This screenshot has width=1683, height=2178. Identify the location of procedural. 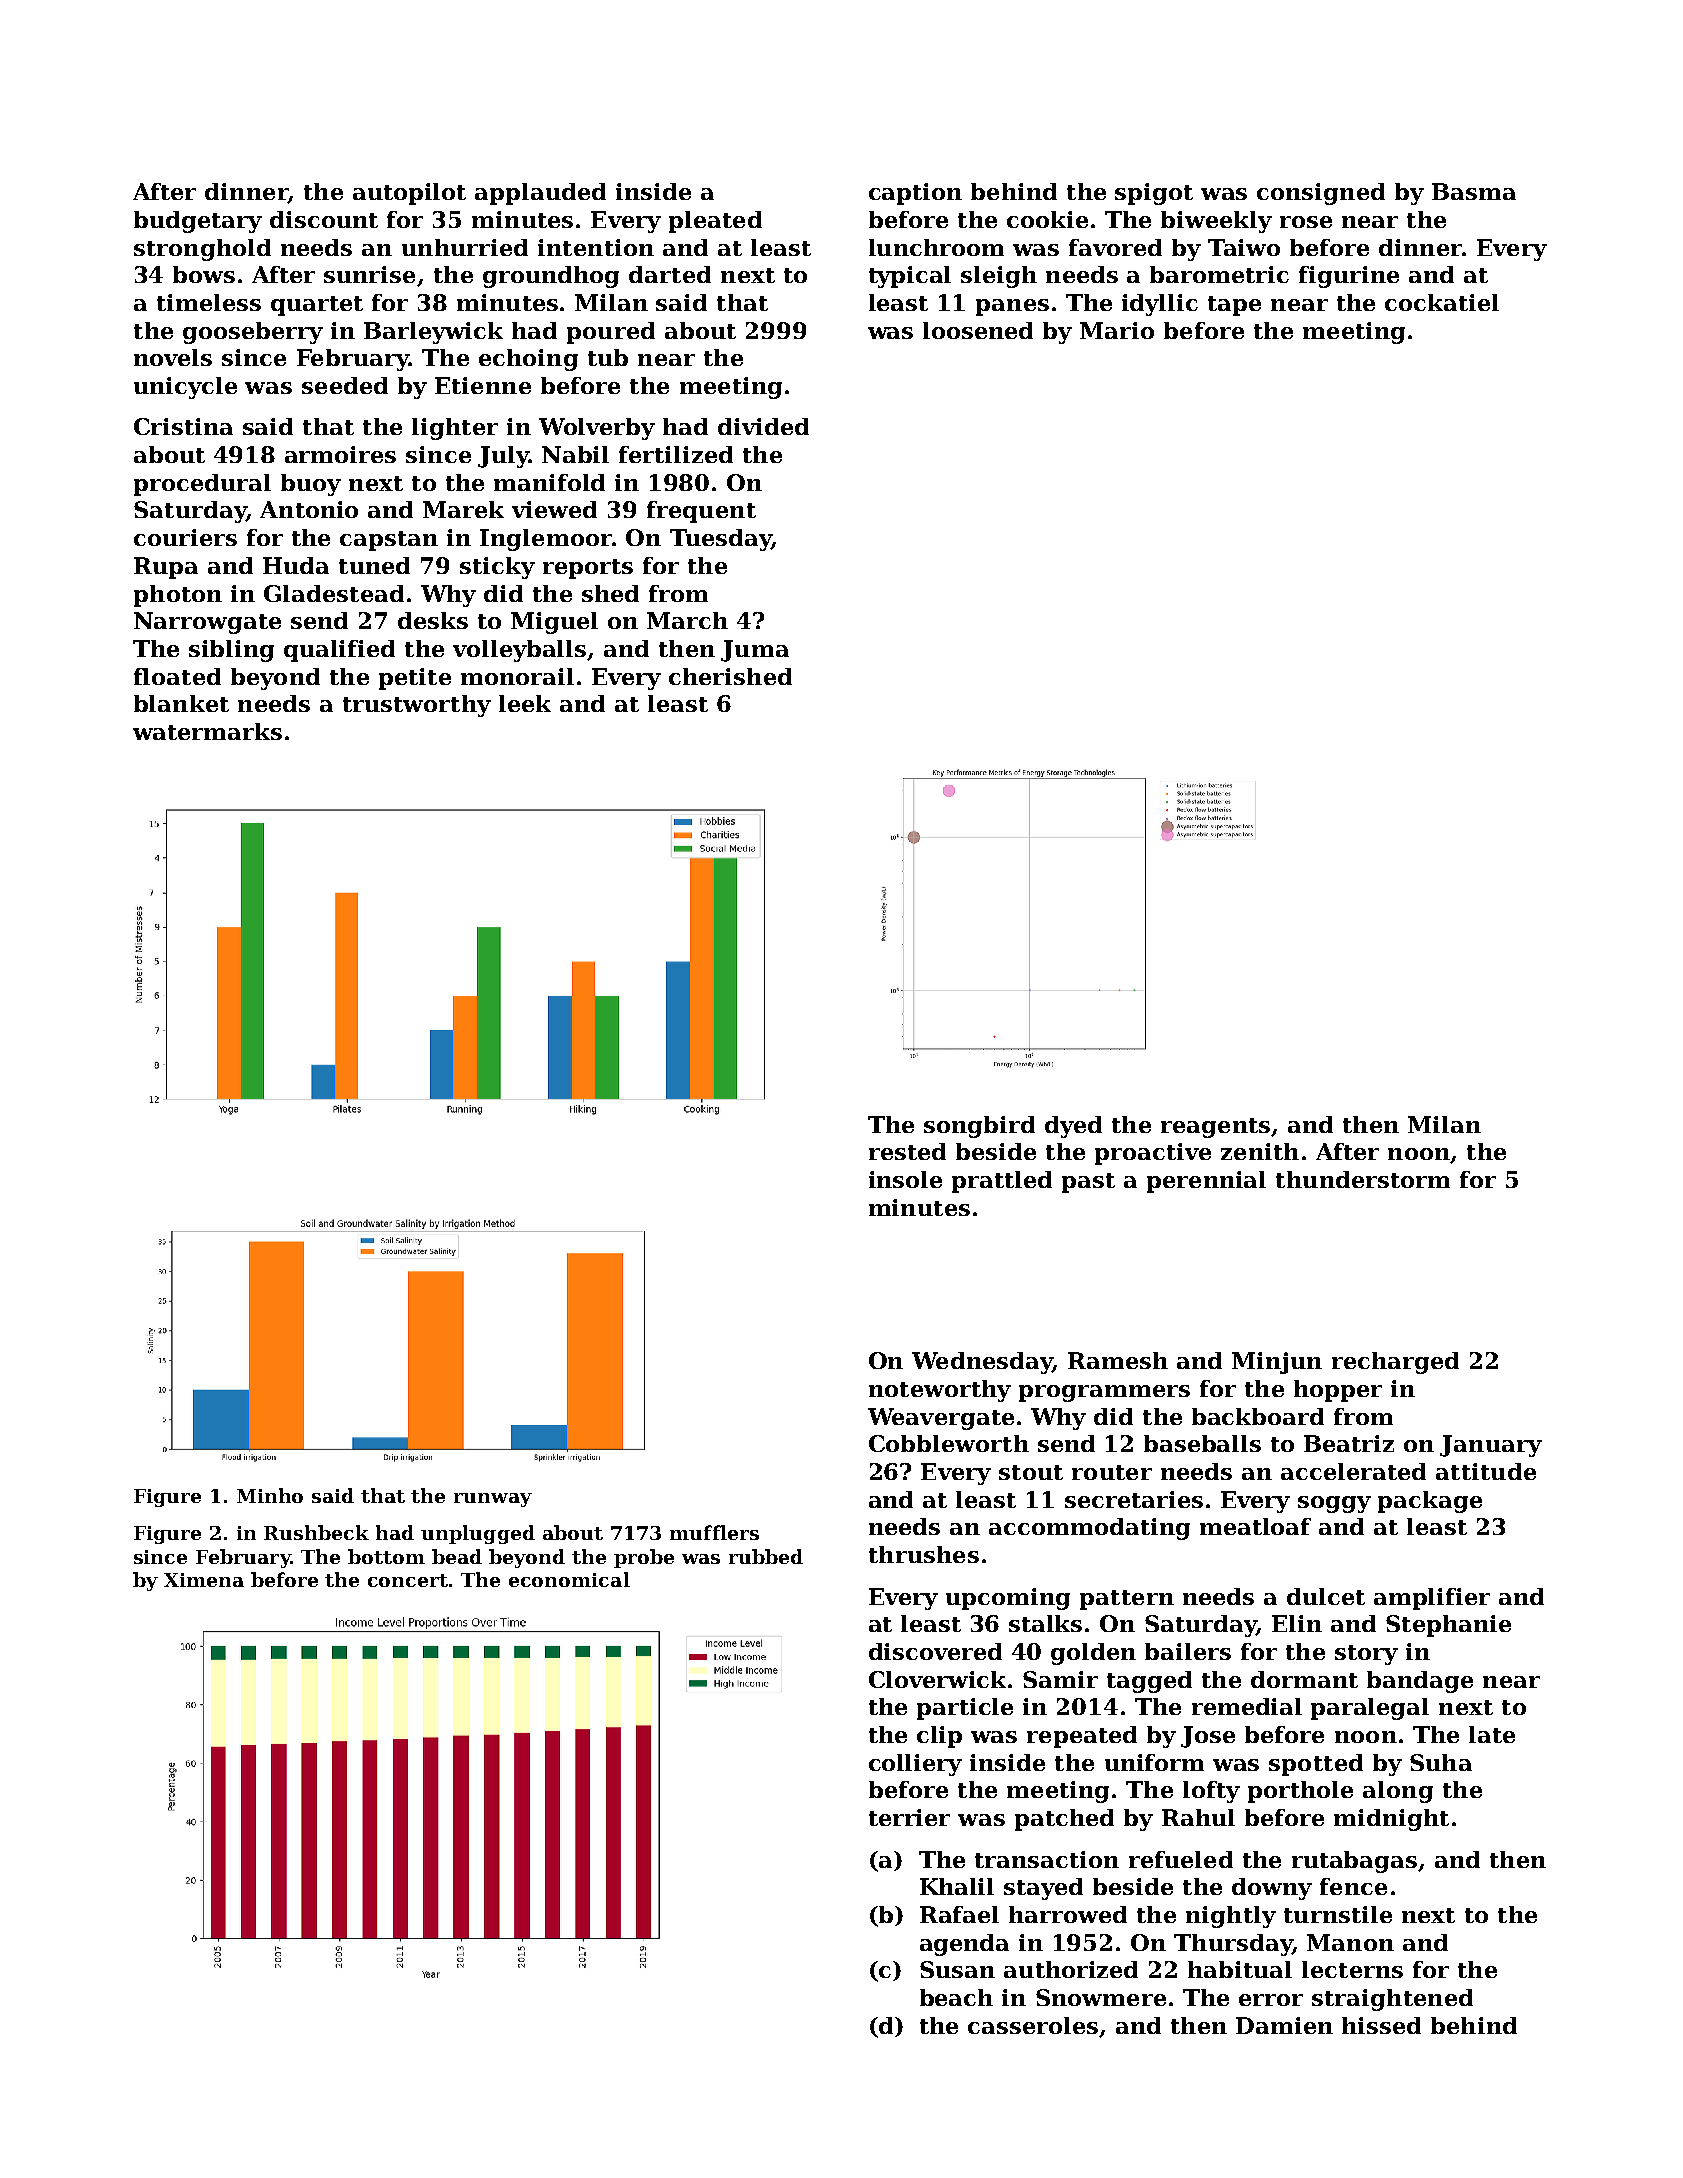
(202, 485).
